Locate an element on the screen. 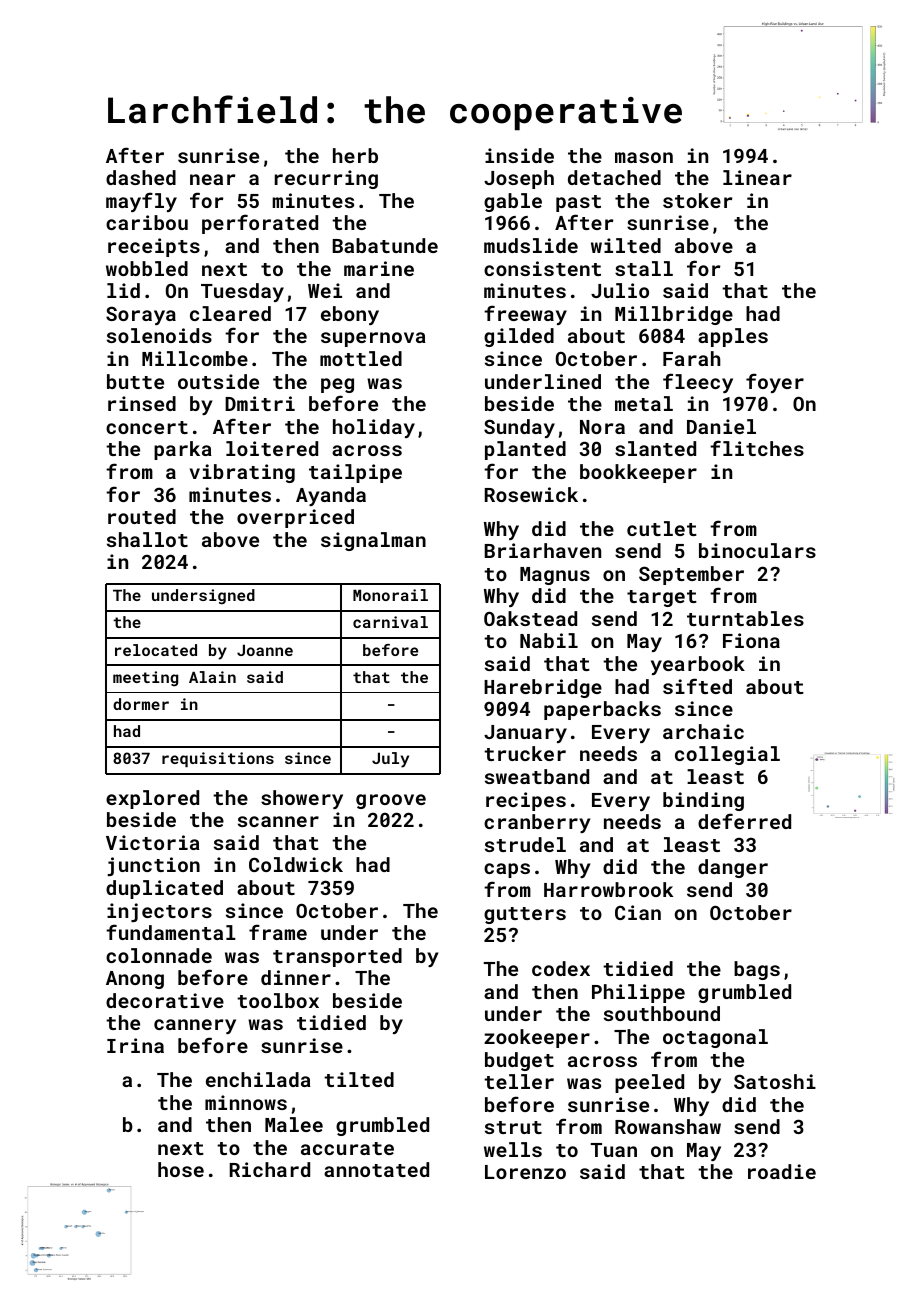 This screenshot has width=924, height=1311. binoculars is located at coordinates (757, 550).
